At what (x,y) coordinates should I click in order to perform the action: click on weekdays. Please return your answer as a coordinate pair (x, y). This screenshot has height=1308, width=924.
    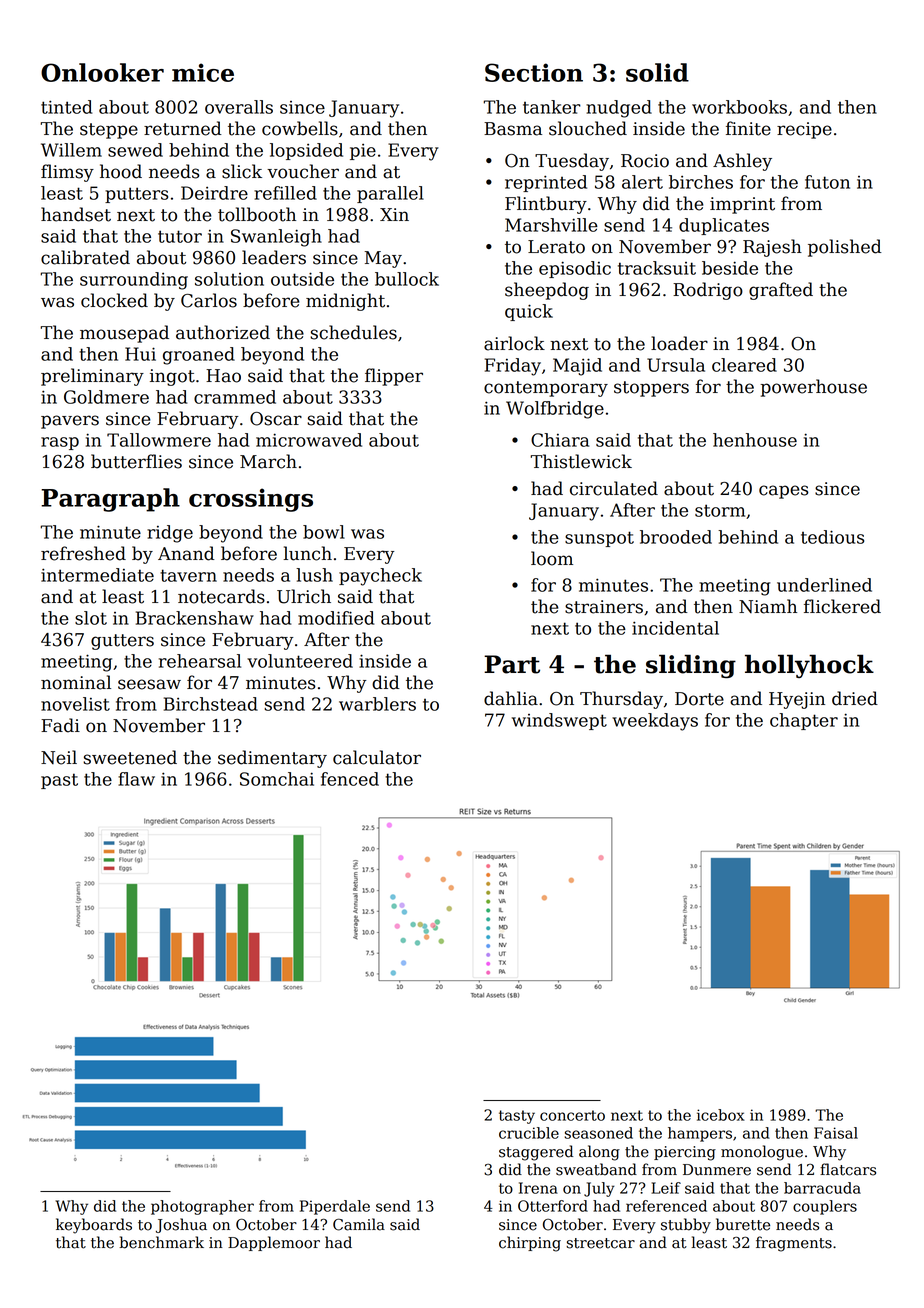
    Looking at the image, I should click on (655, 722).
